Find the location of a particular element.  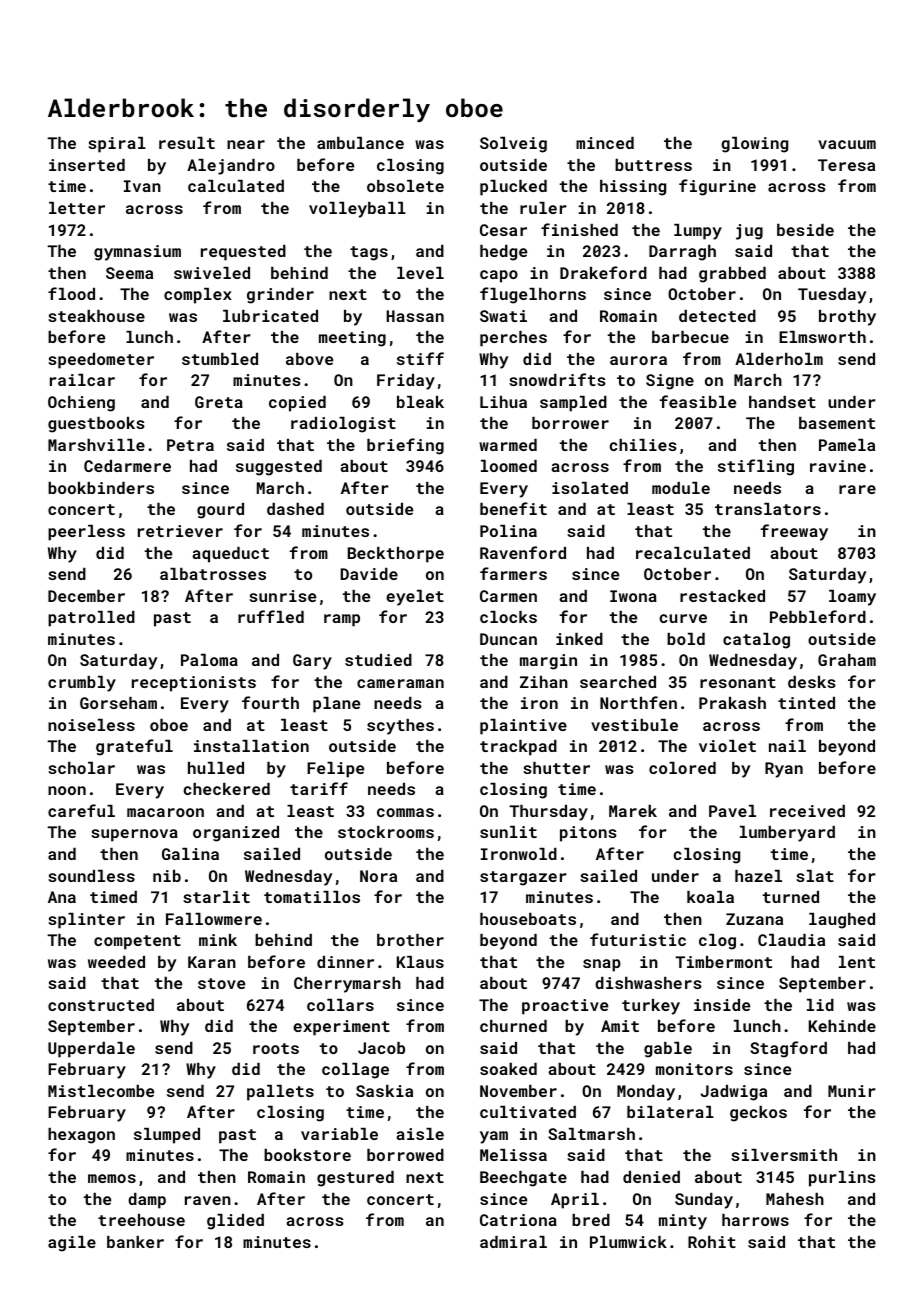

figurine is located at coordinates (717, 187).
